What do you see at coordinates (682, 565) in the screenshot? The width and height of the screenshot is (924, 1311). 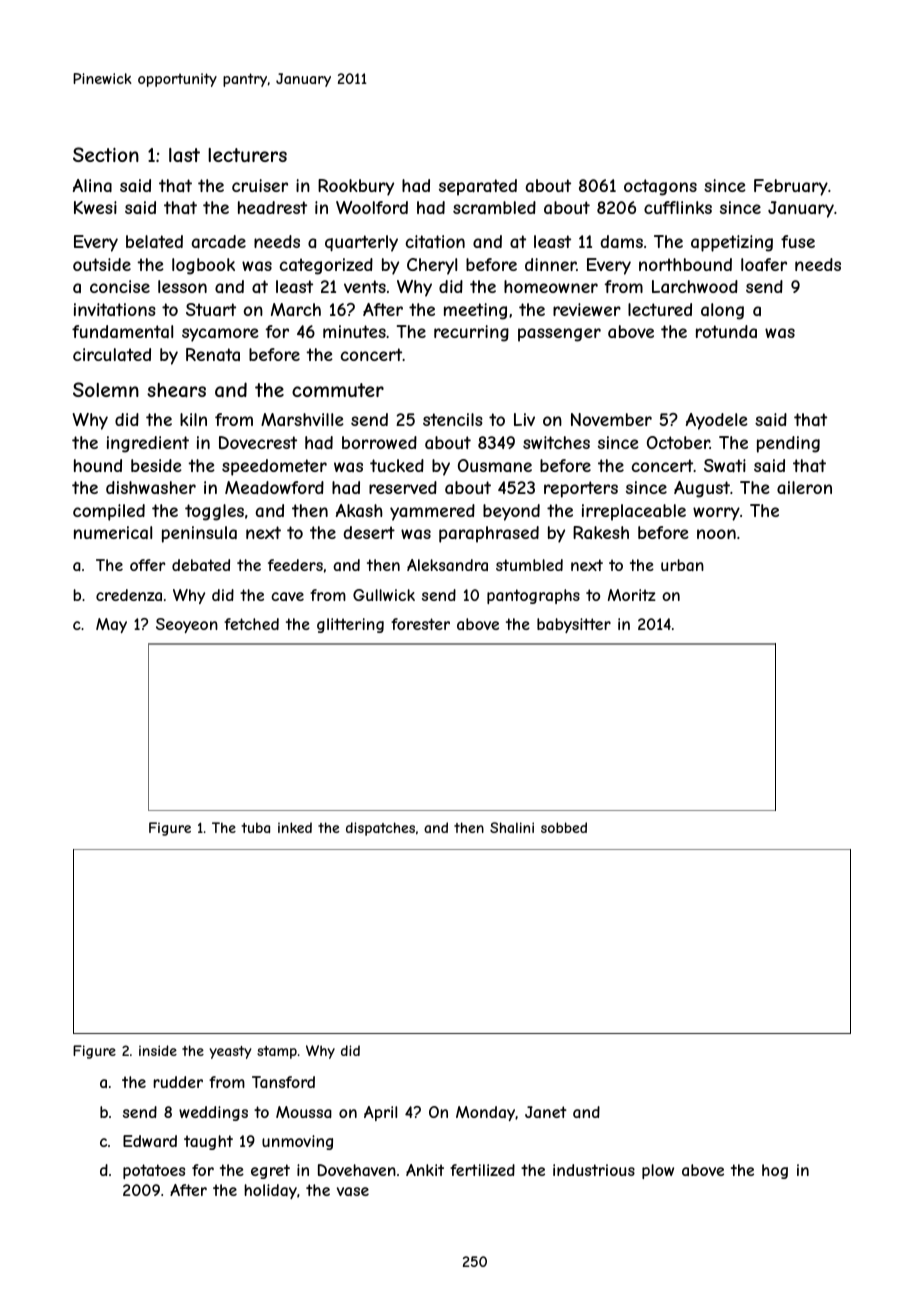 I see `urban` at bounding box center [682, 565].
